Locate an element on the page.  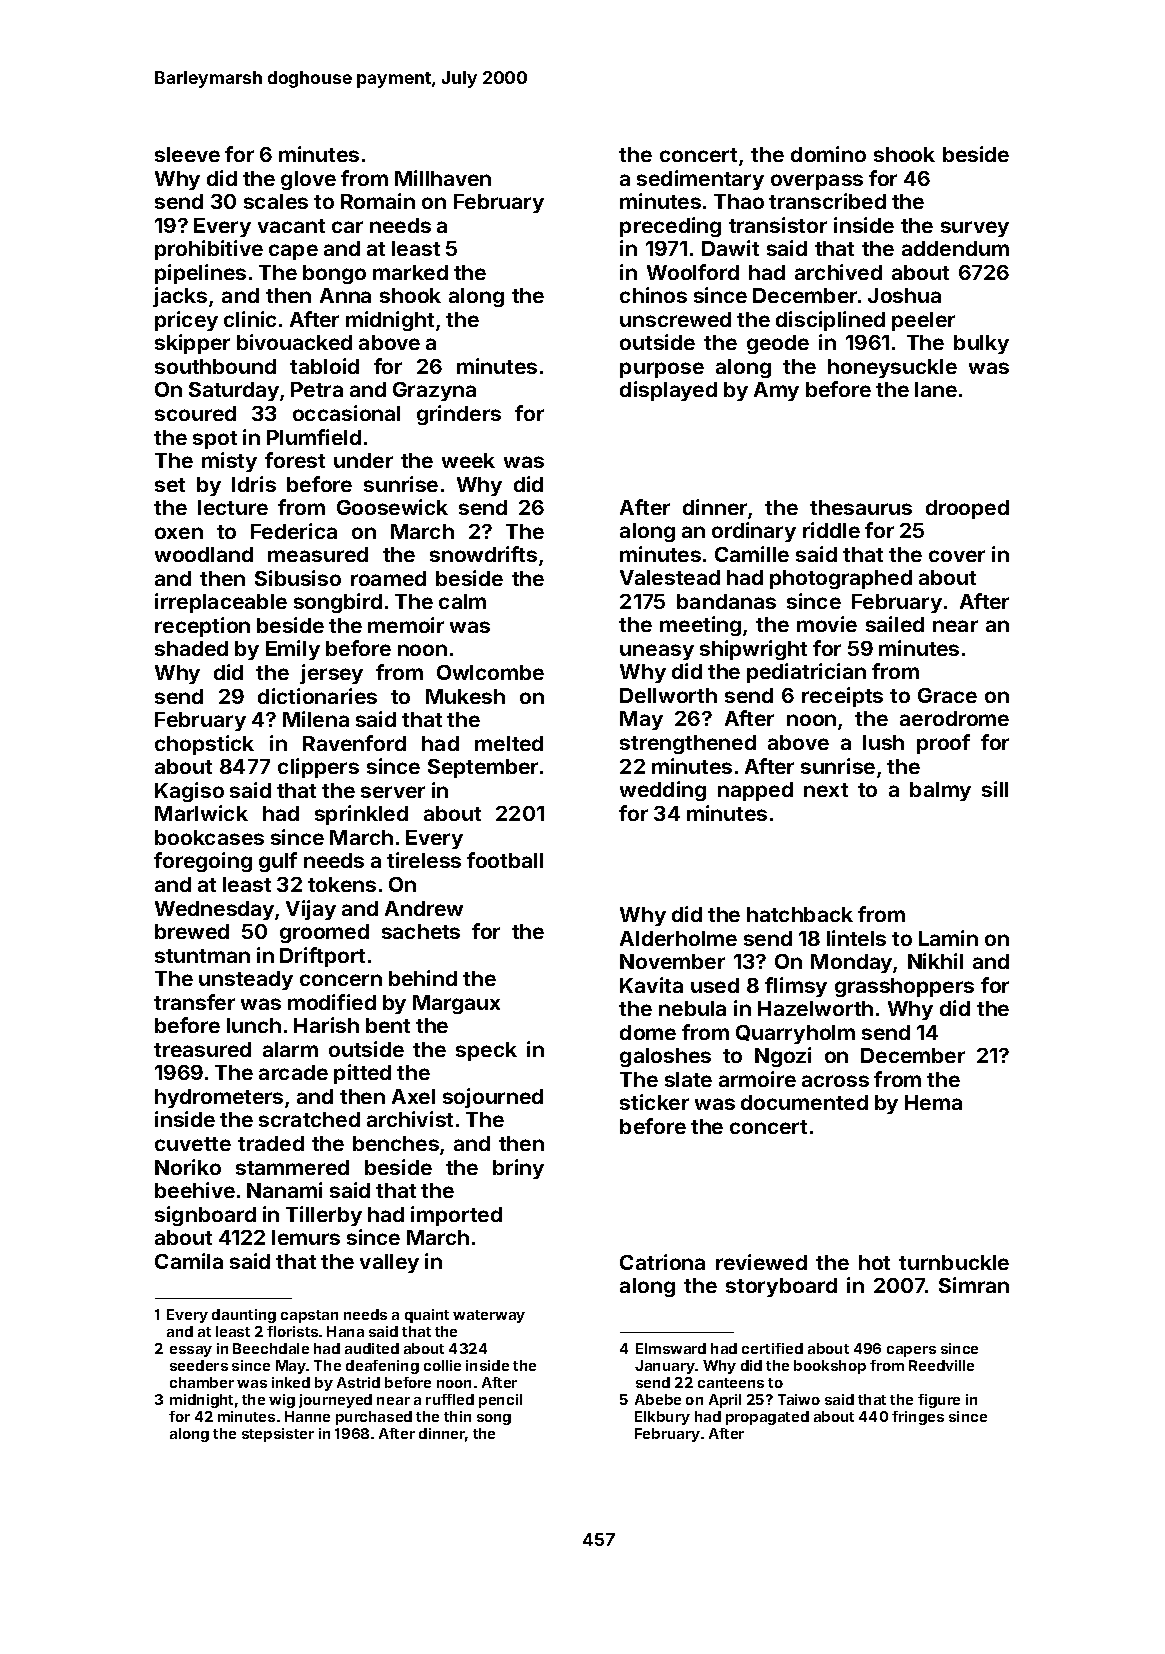
disciplined is located at coordinates (830, 321).
